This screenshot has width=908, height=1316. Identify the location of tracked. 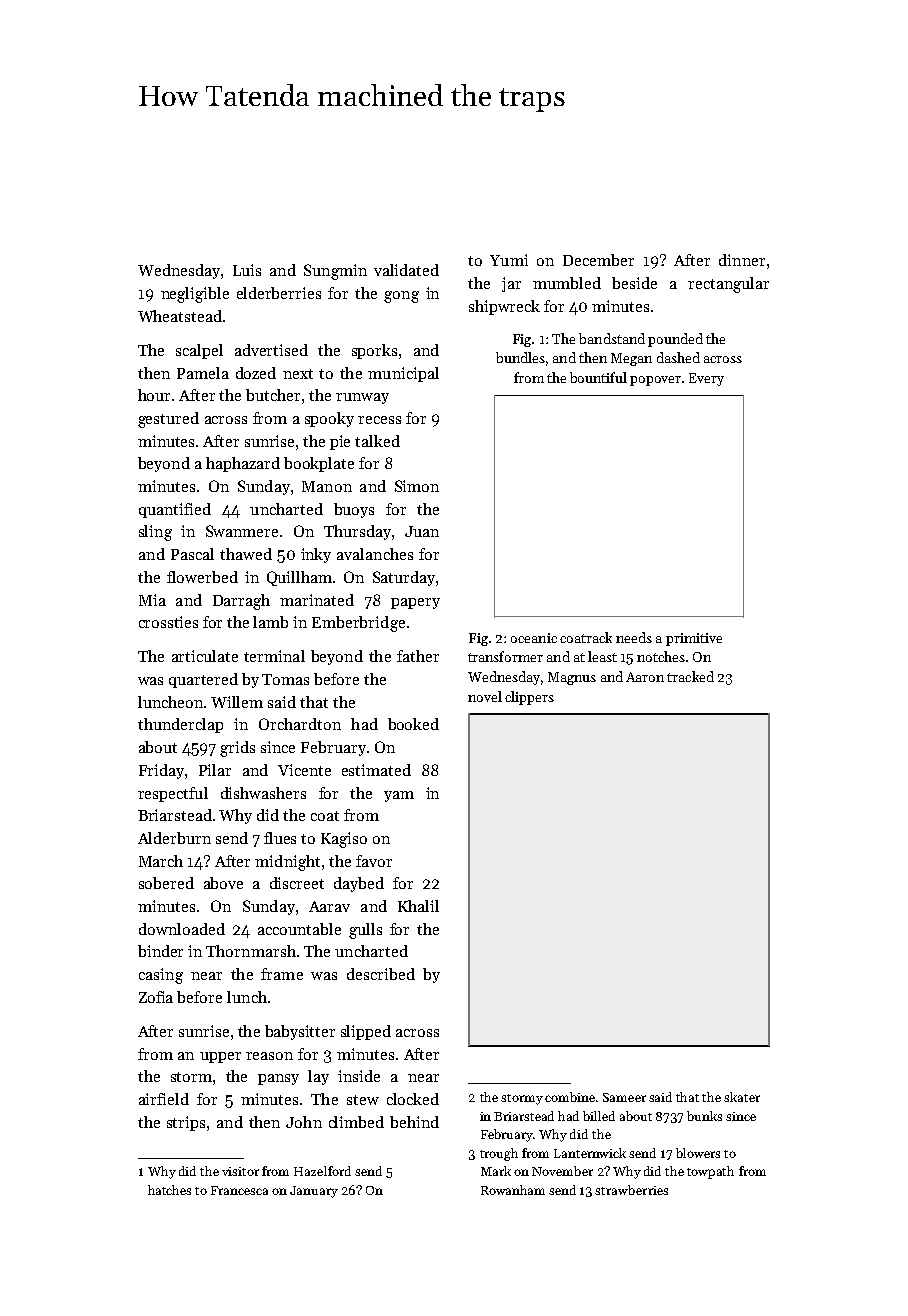
(690, 676).
